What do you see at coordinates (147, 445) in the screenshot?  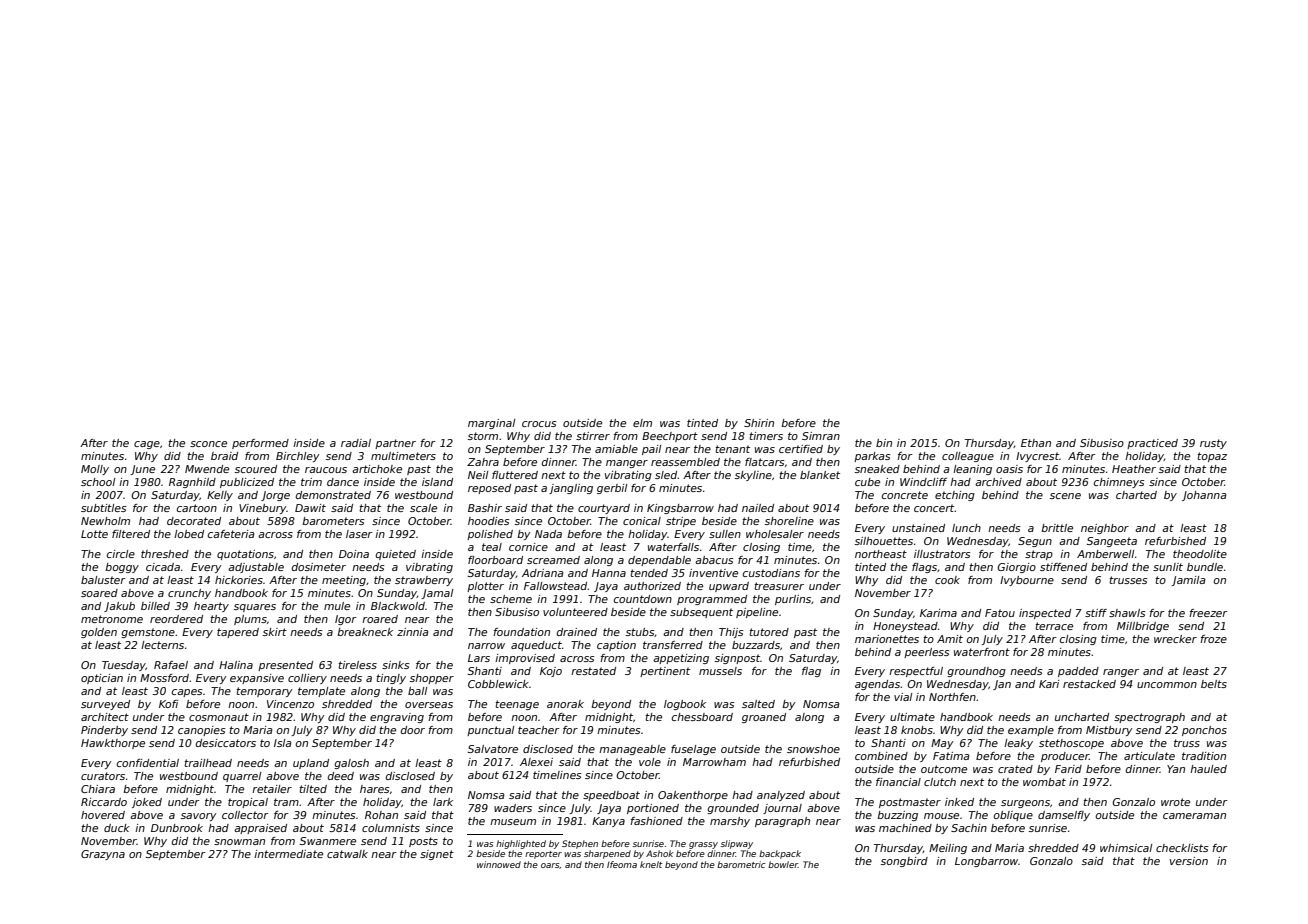 I see `cage` at bounding box center [147, 445].
